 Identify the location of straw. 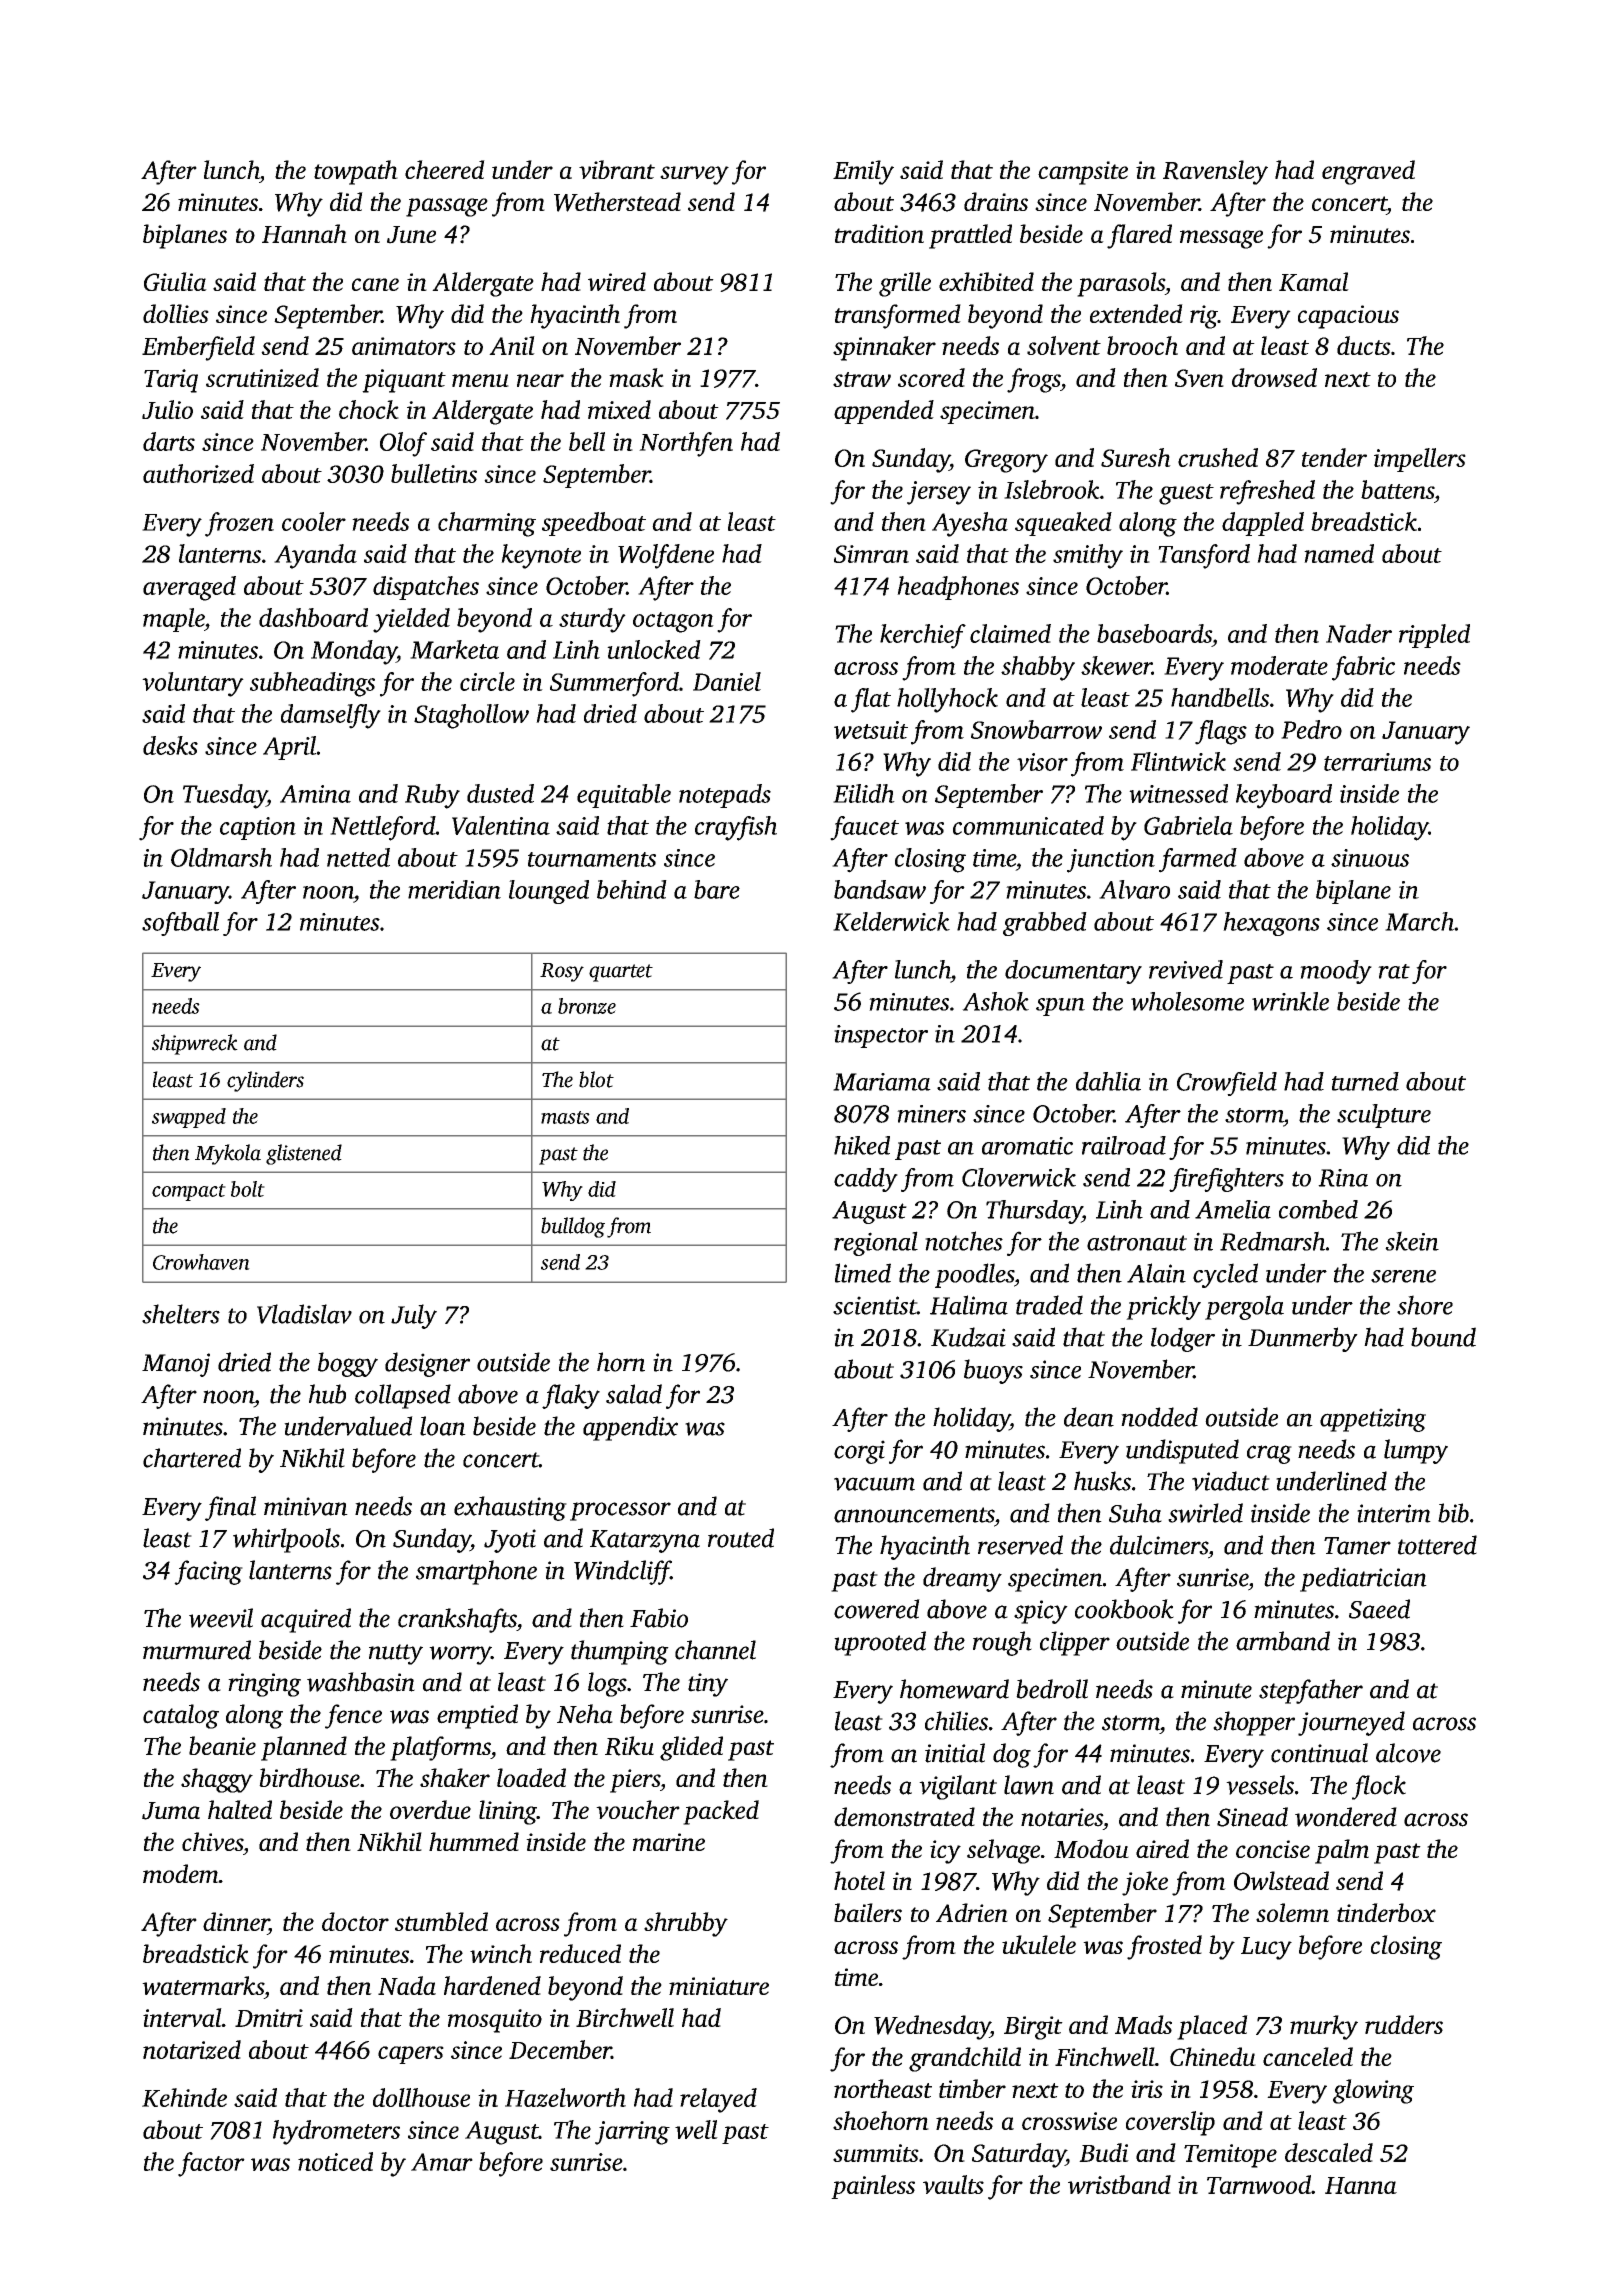
(862, 379).
